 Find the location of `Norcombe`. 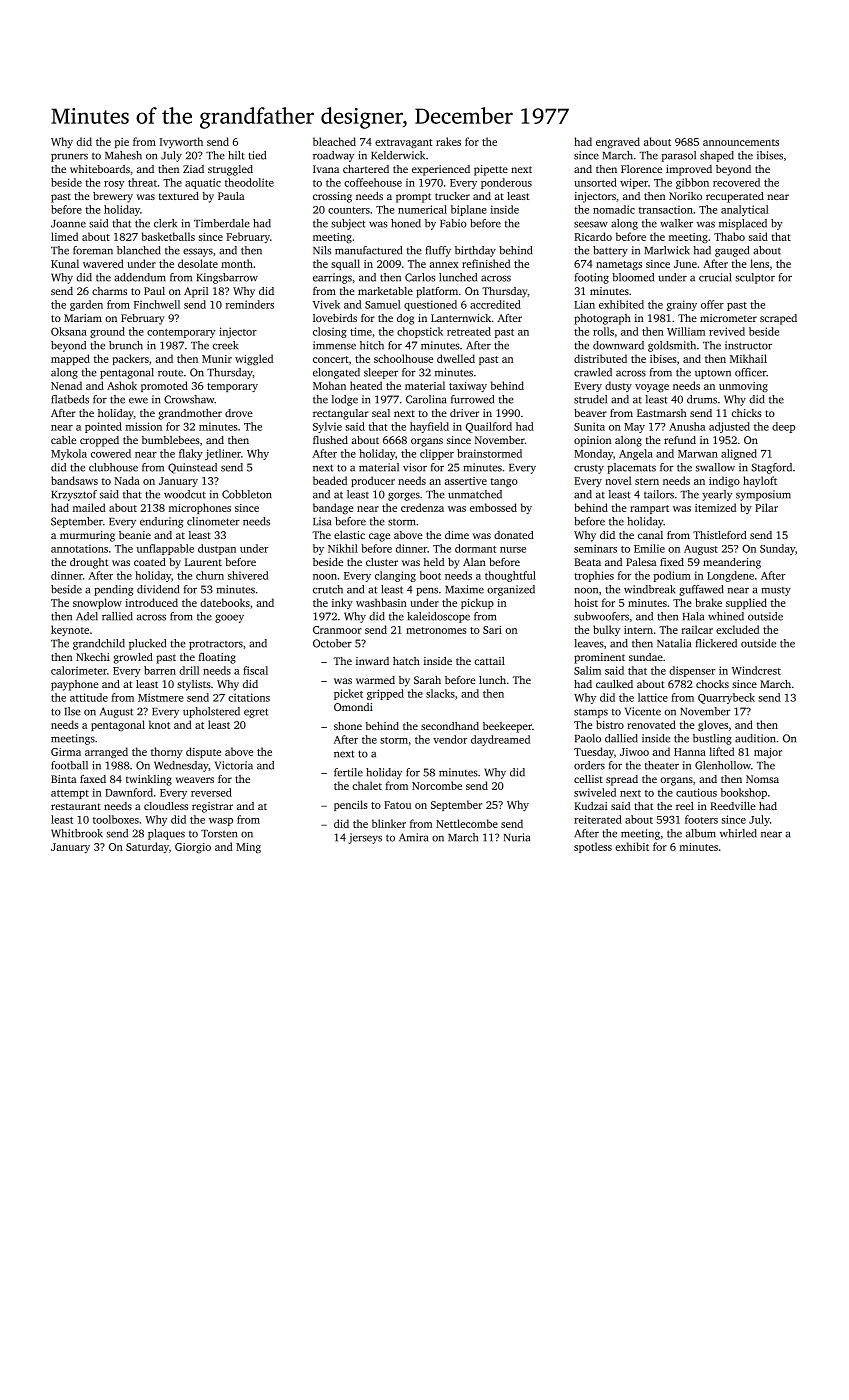

Norcombe is located at coordinates (437, 785).
